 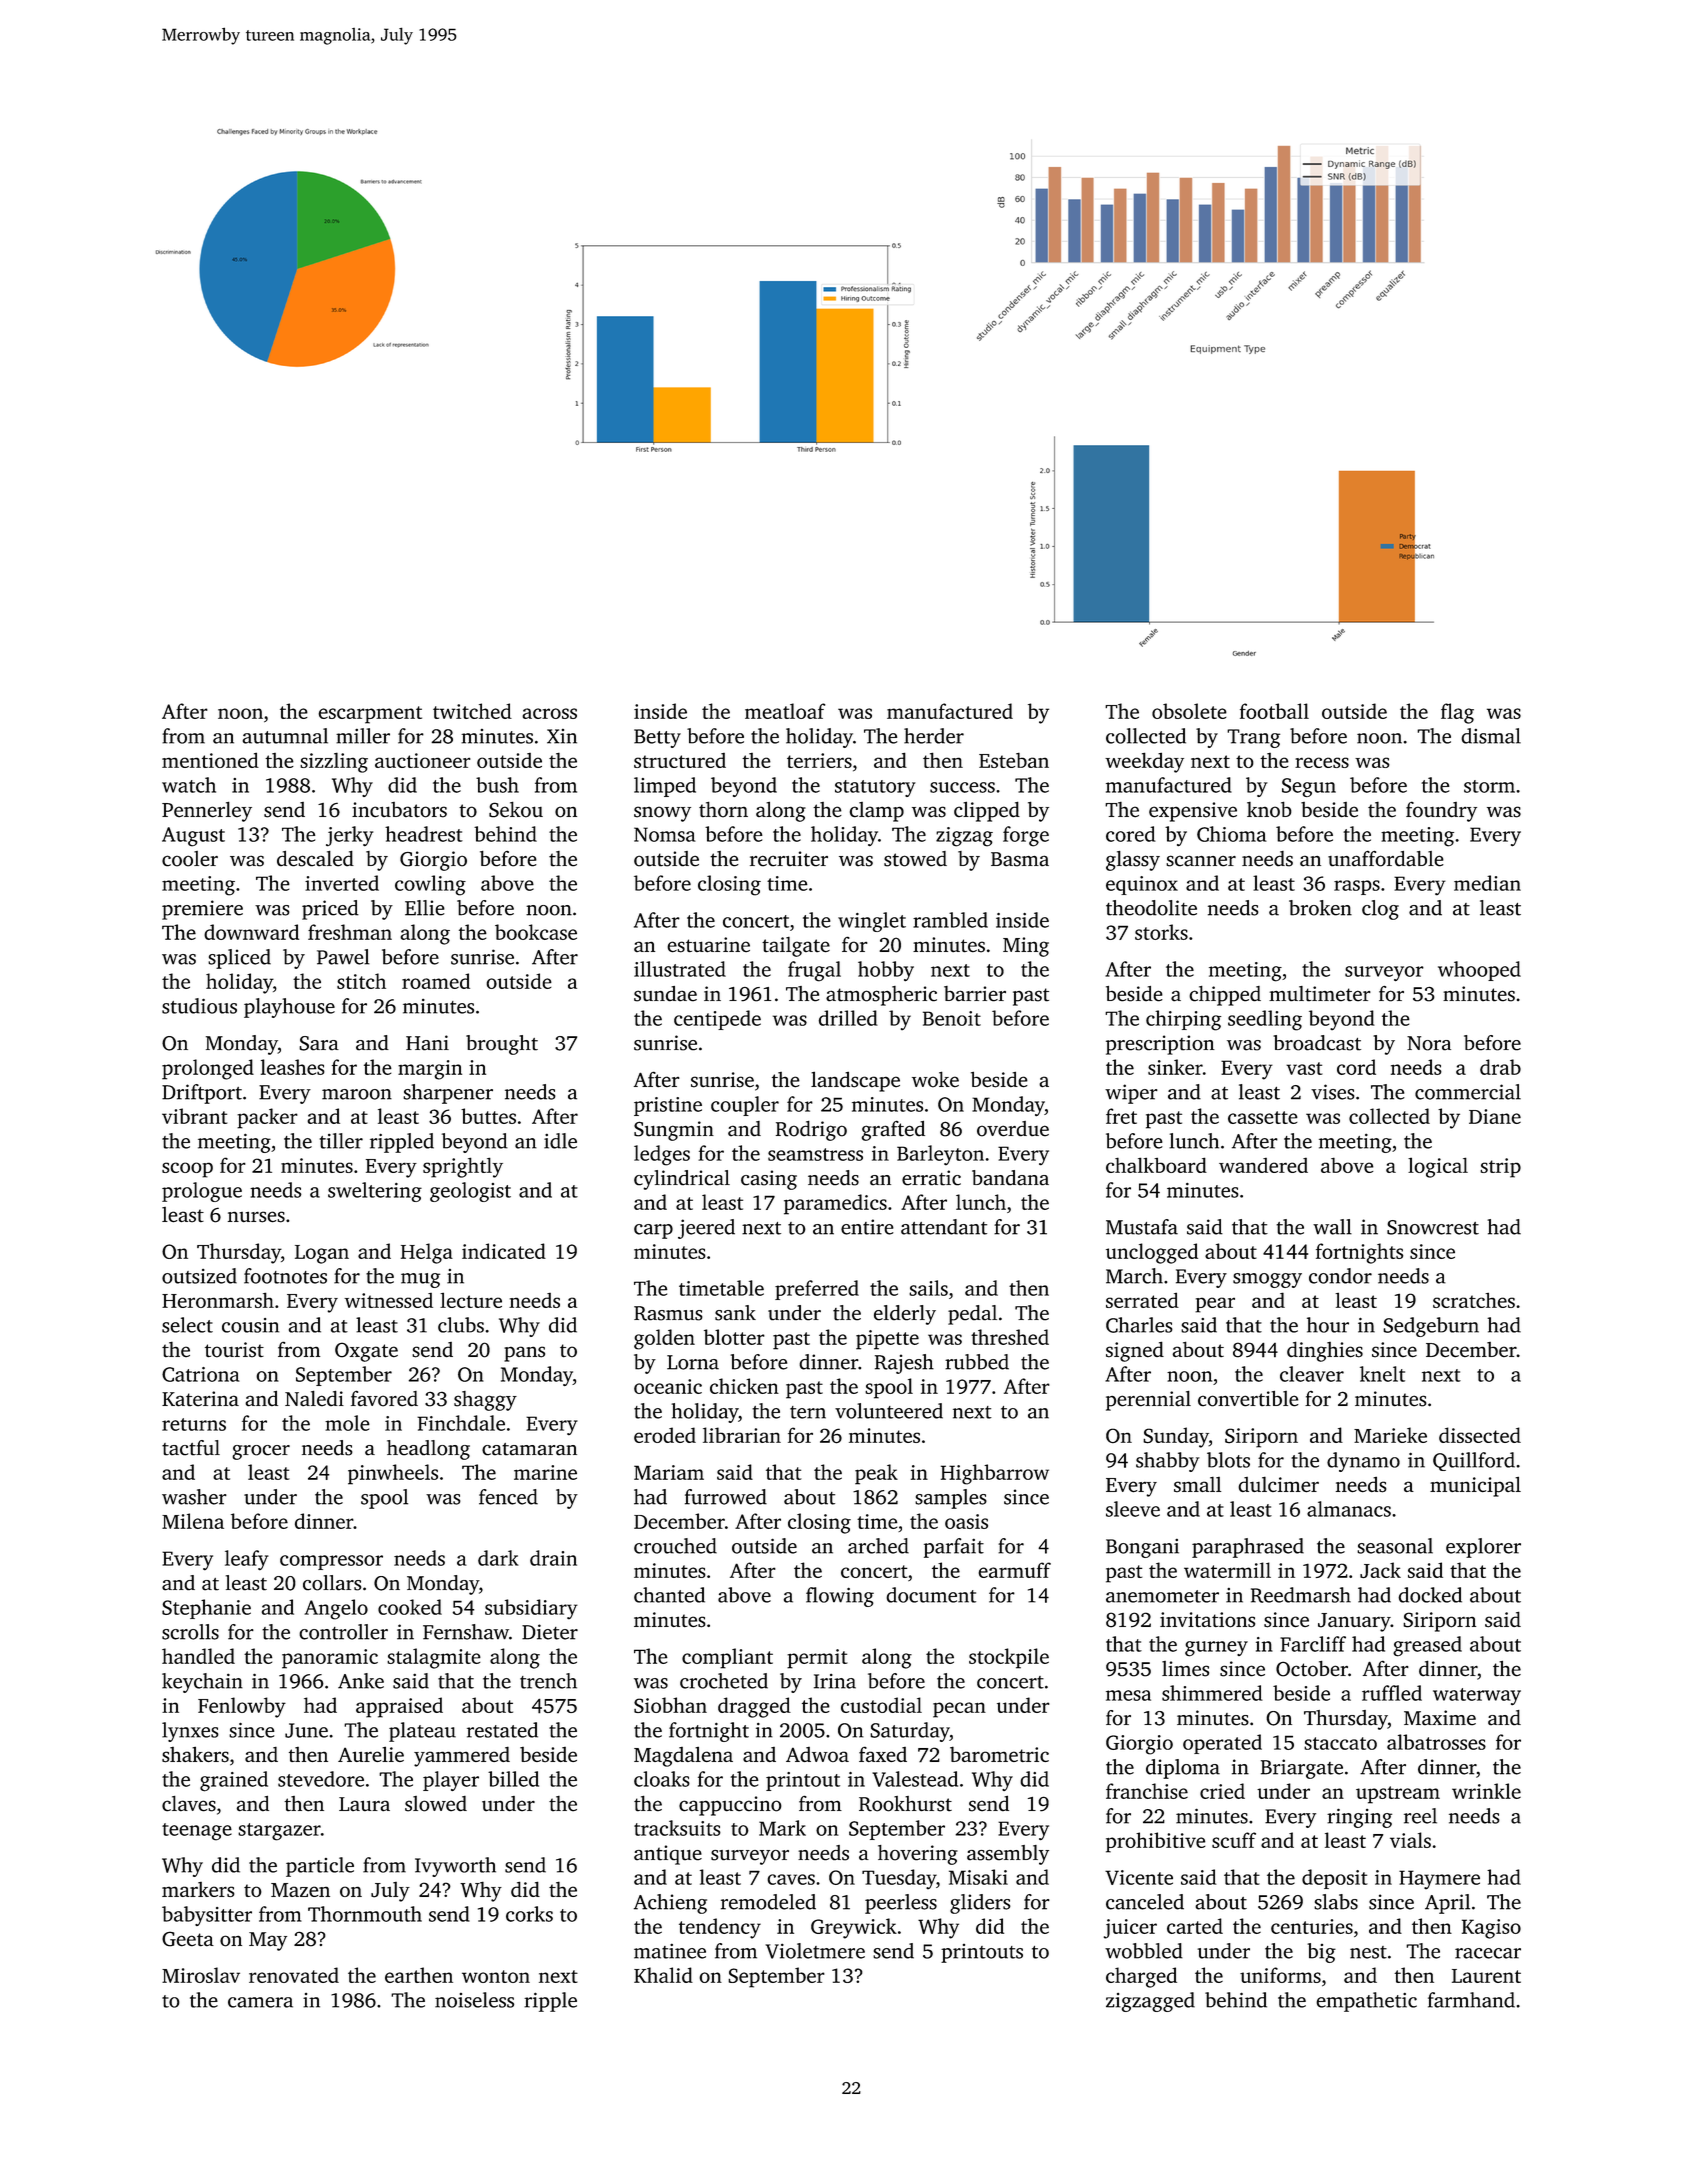 What do you see at coordinates (218, 1300) in the screenshot?
I see `Heronmarsh` at bounding box center [218, 1300].
